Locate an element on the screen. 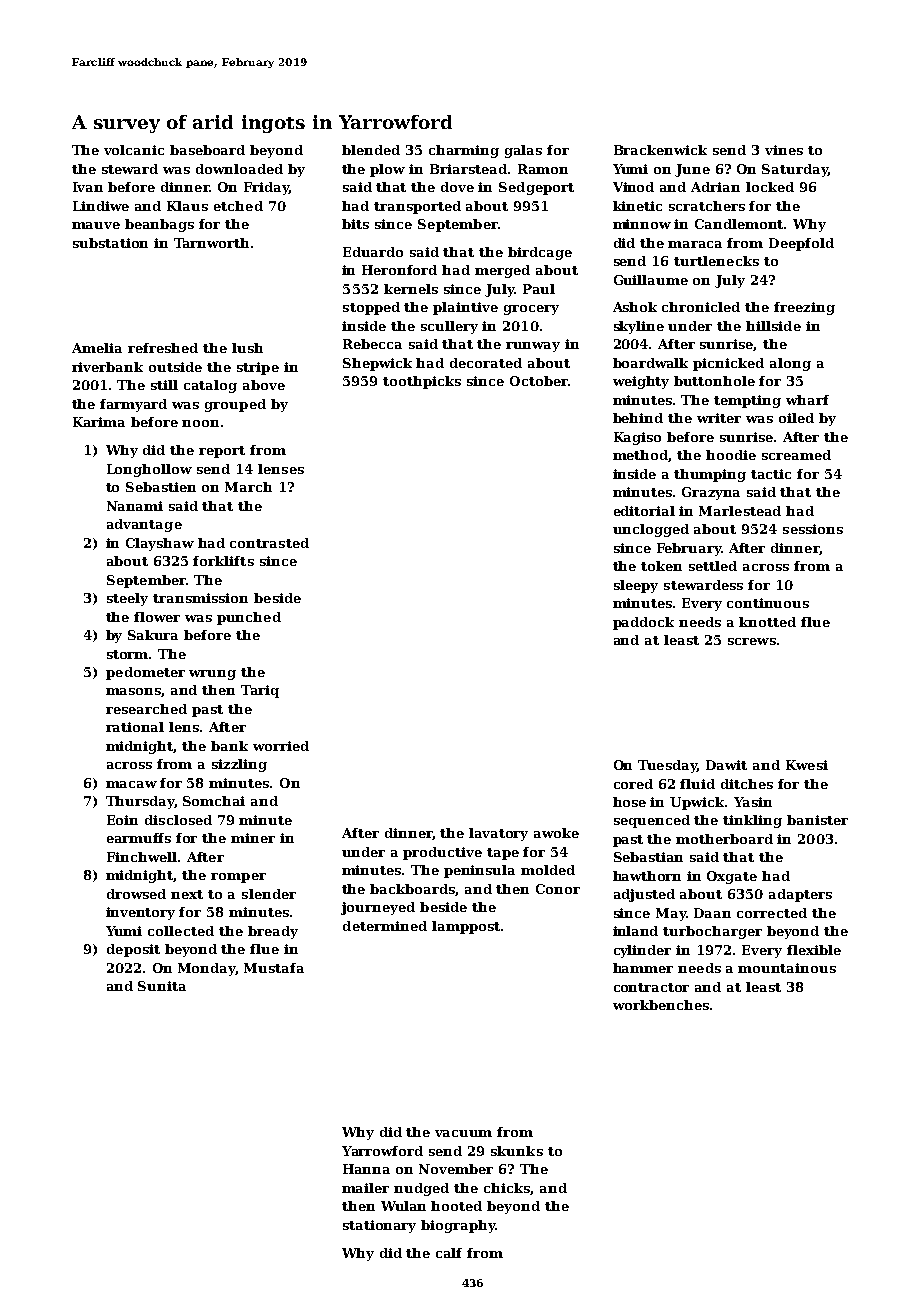  toothpicks is located at coordinates (422, 382).
